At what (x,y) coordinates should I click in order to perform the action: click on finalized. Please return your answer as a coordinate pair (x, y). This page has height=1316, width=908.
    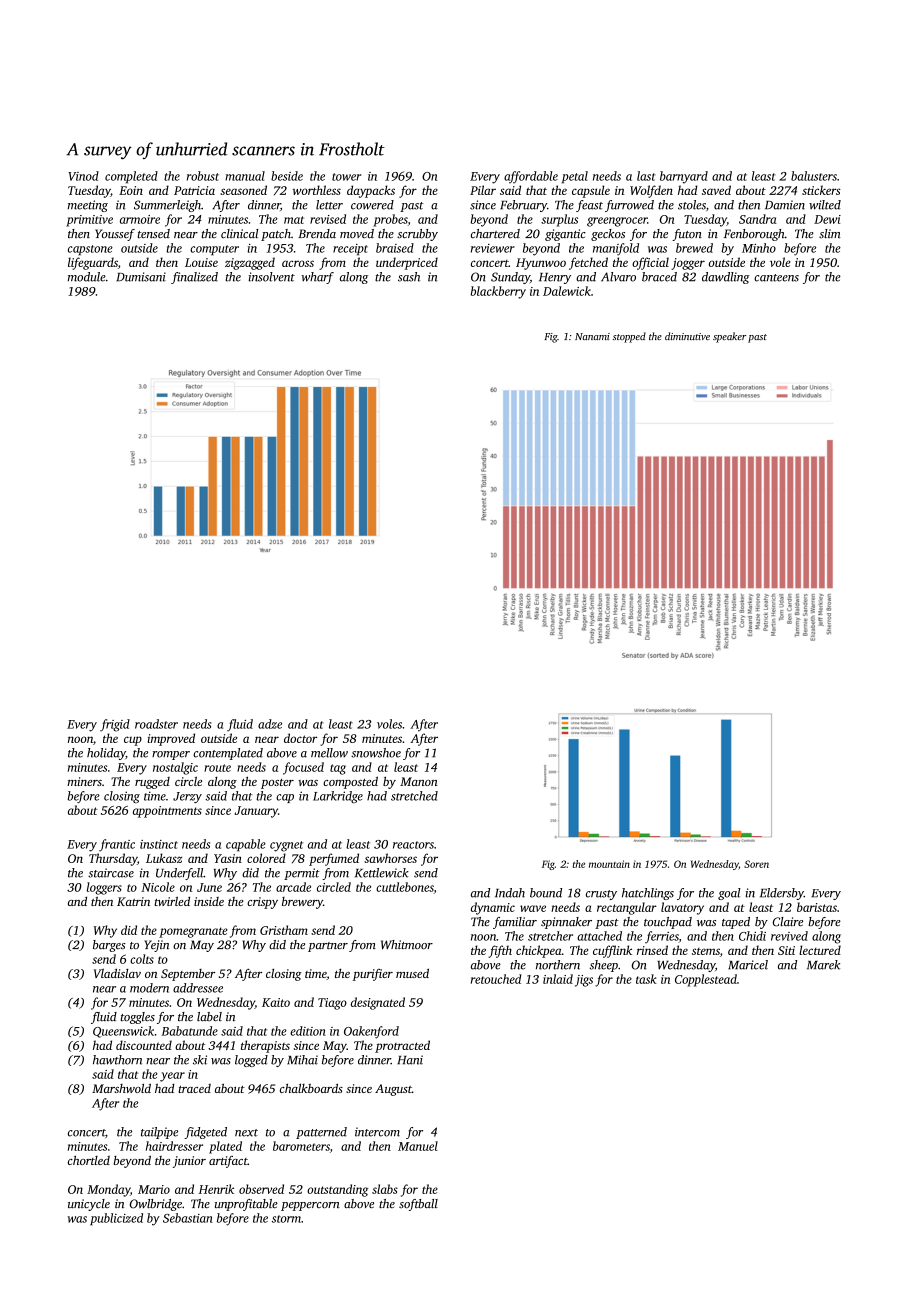
    Looking at the image, I should click on (194, 278).
